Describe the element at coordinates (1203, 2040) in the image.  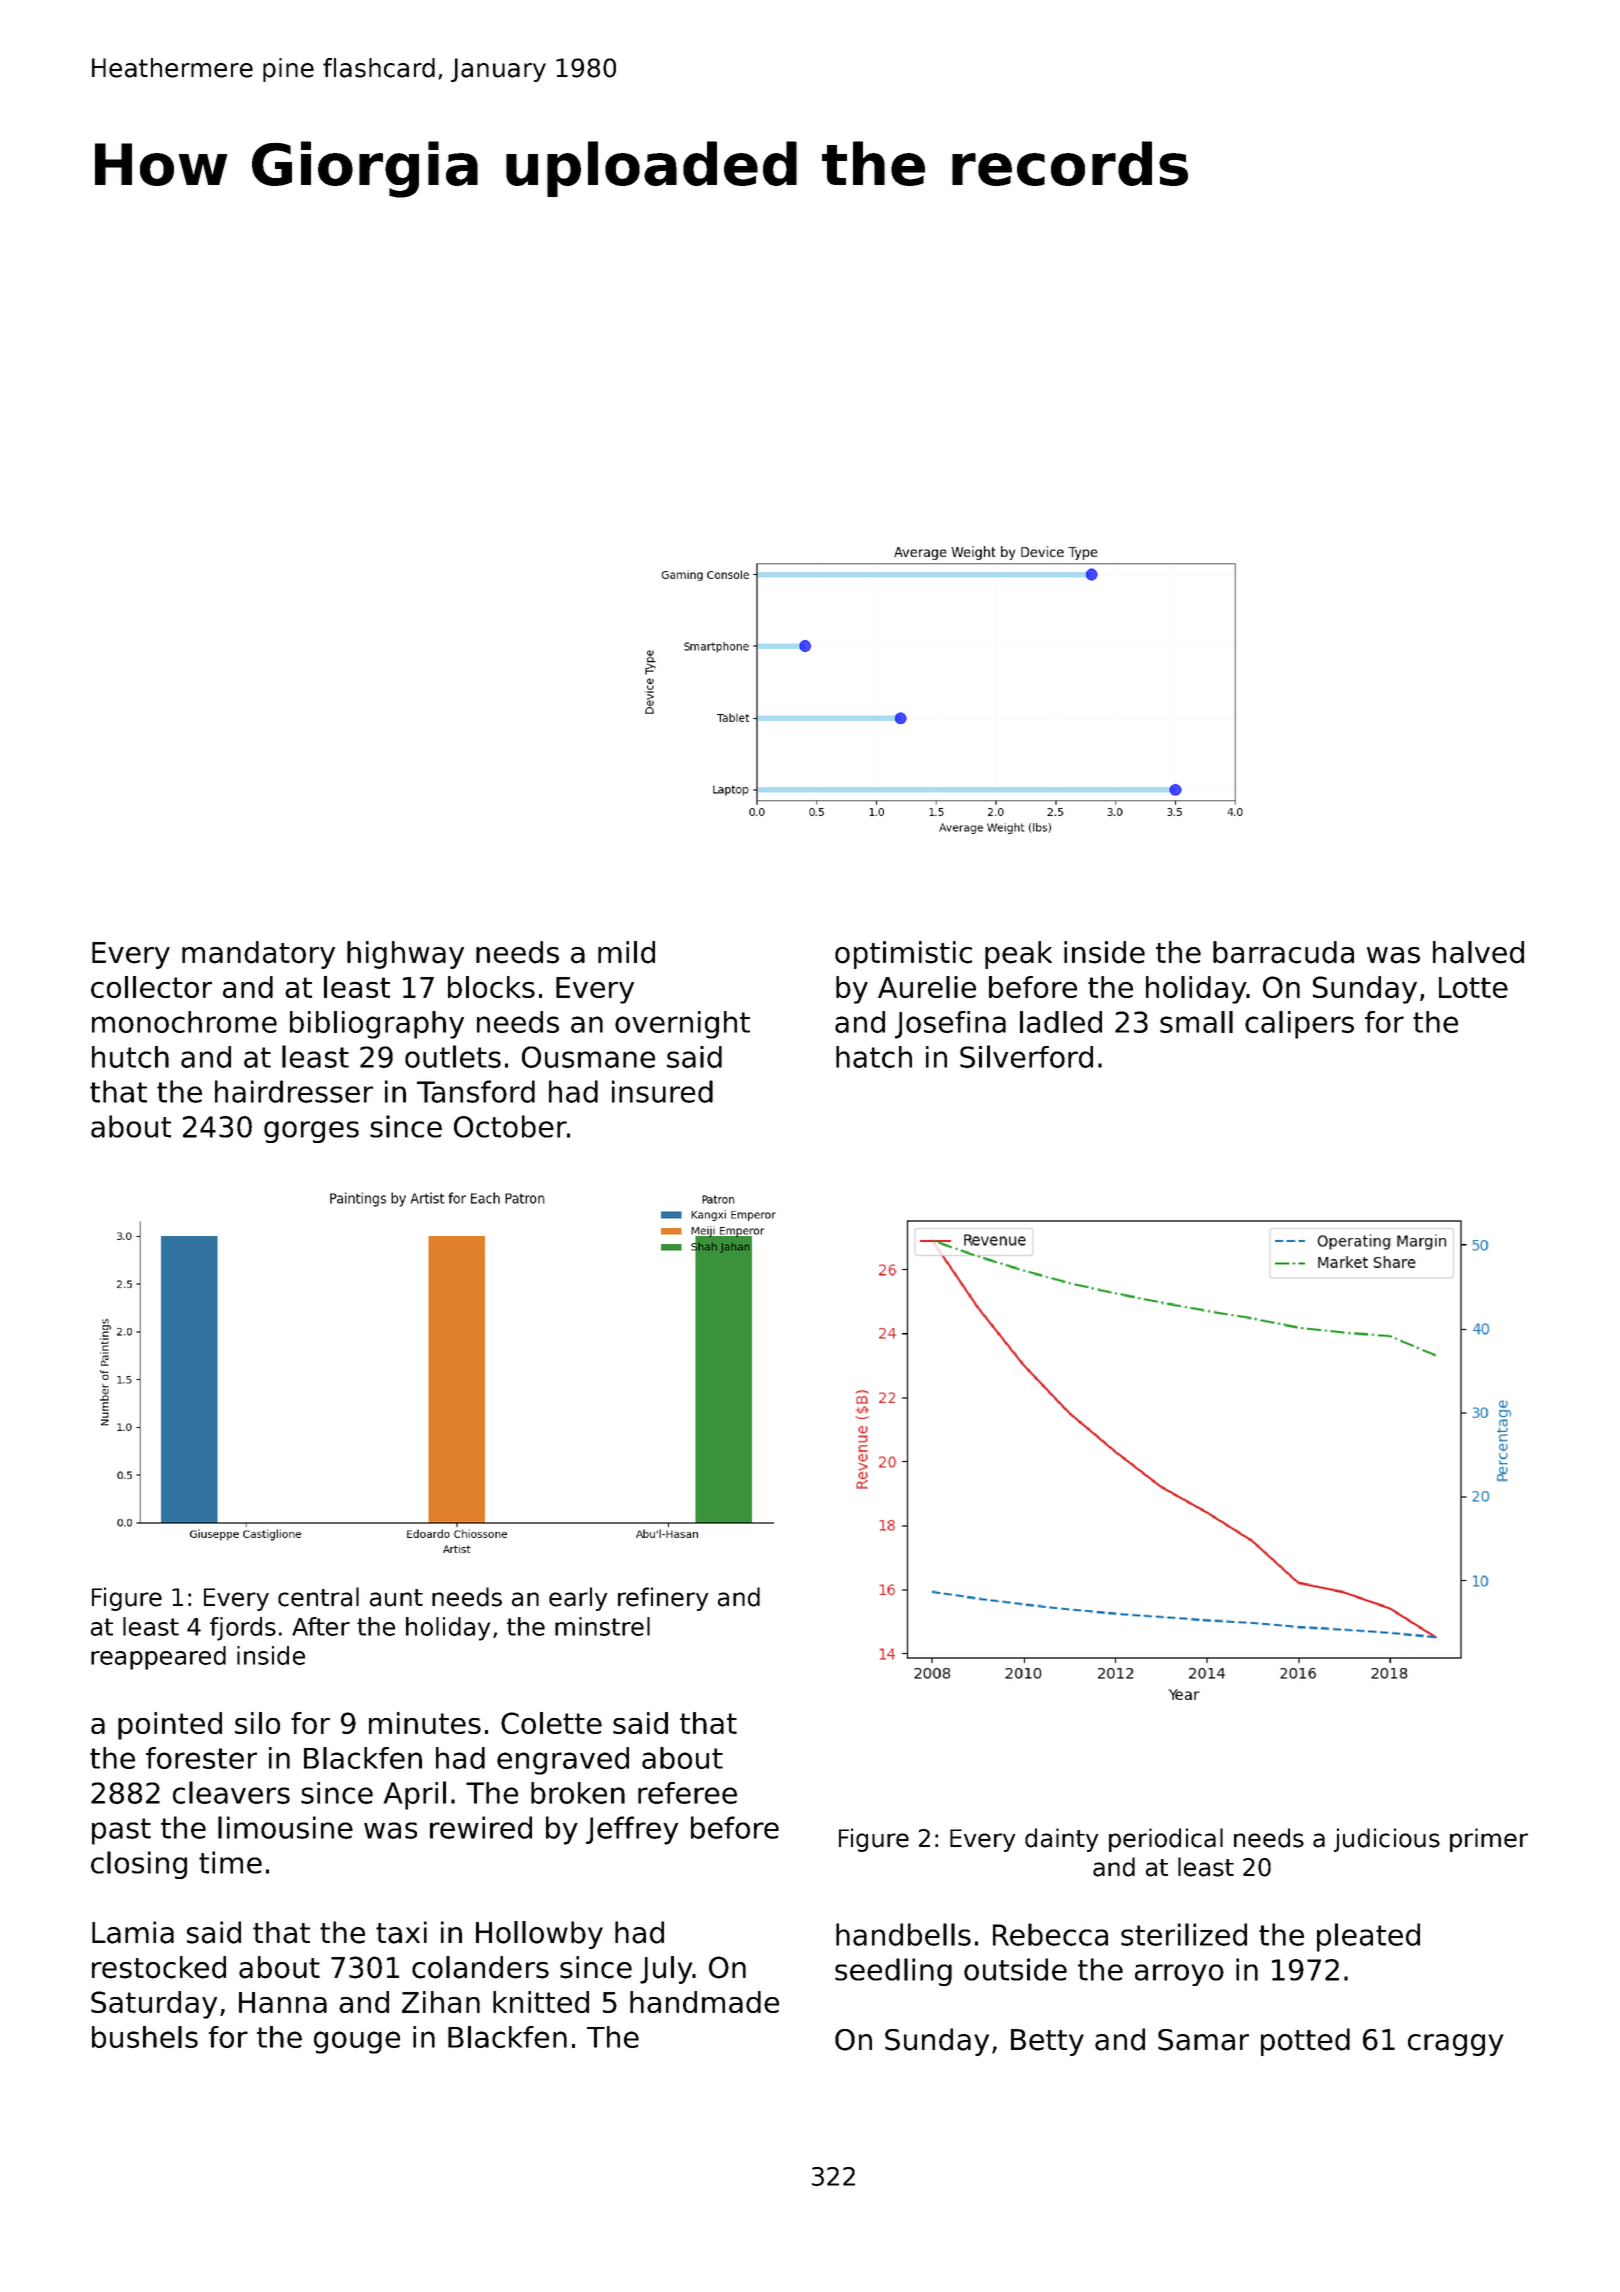
I see `Samar` at that location.
